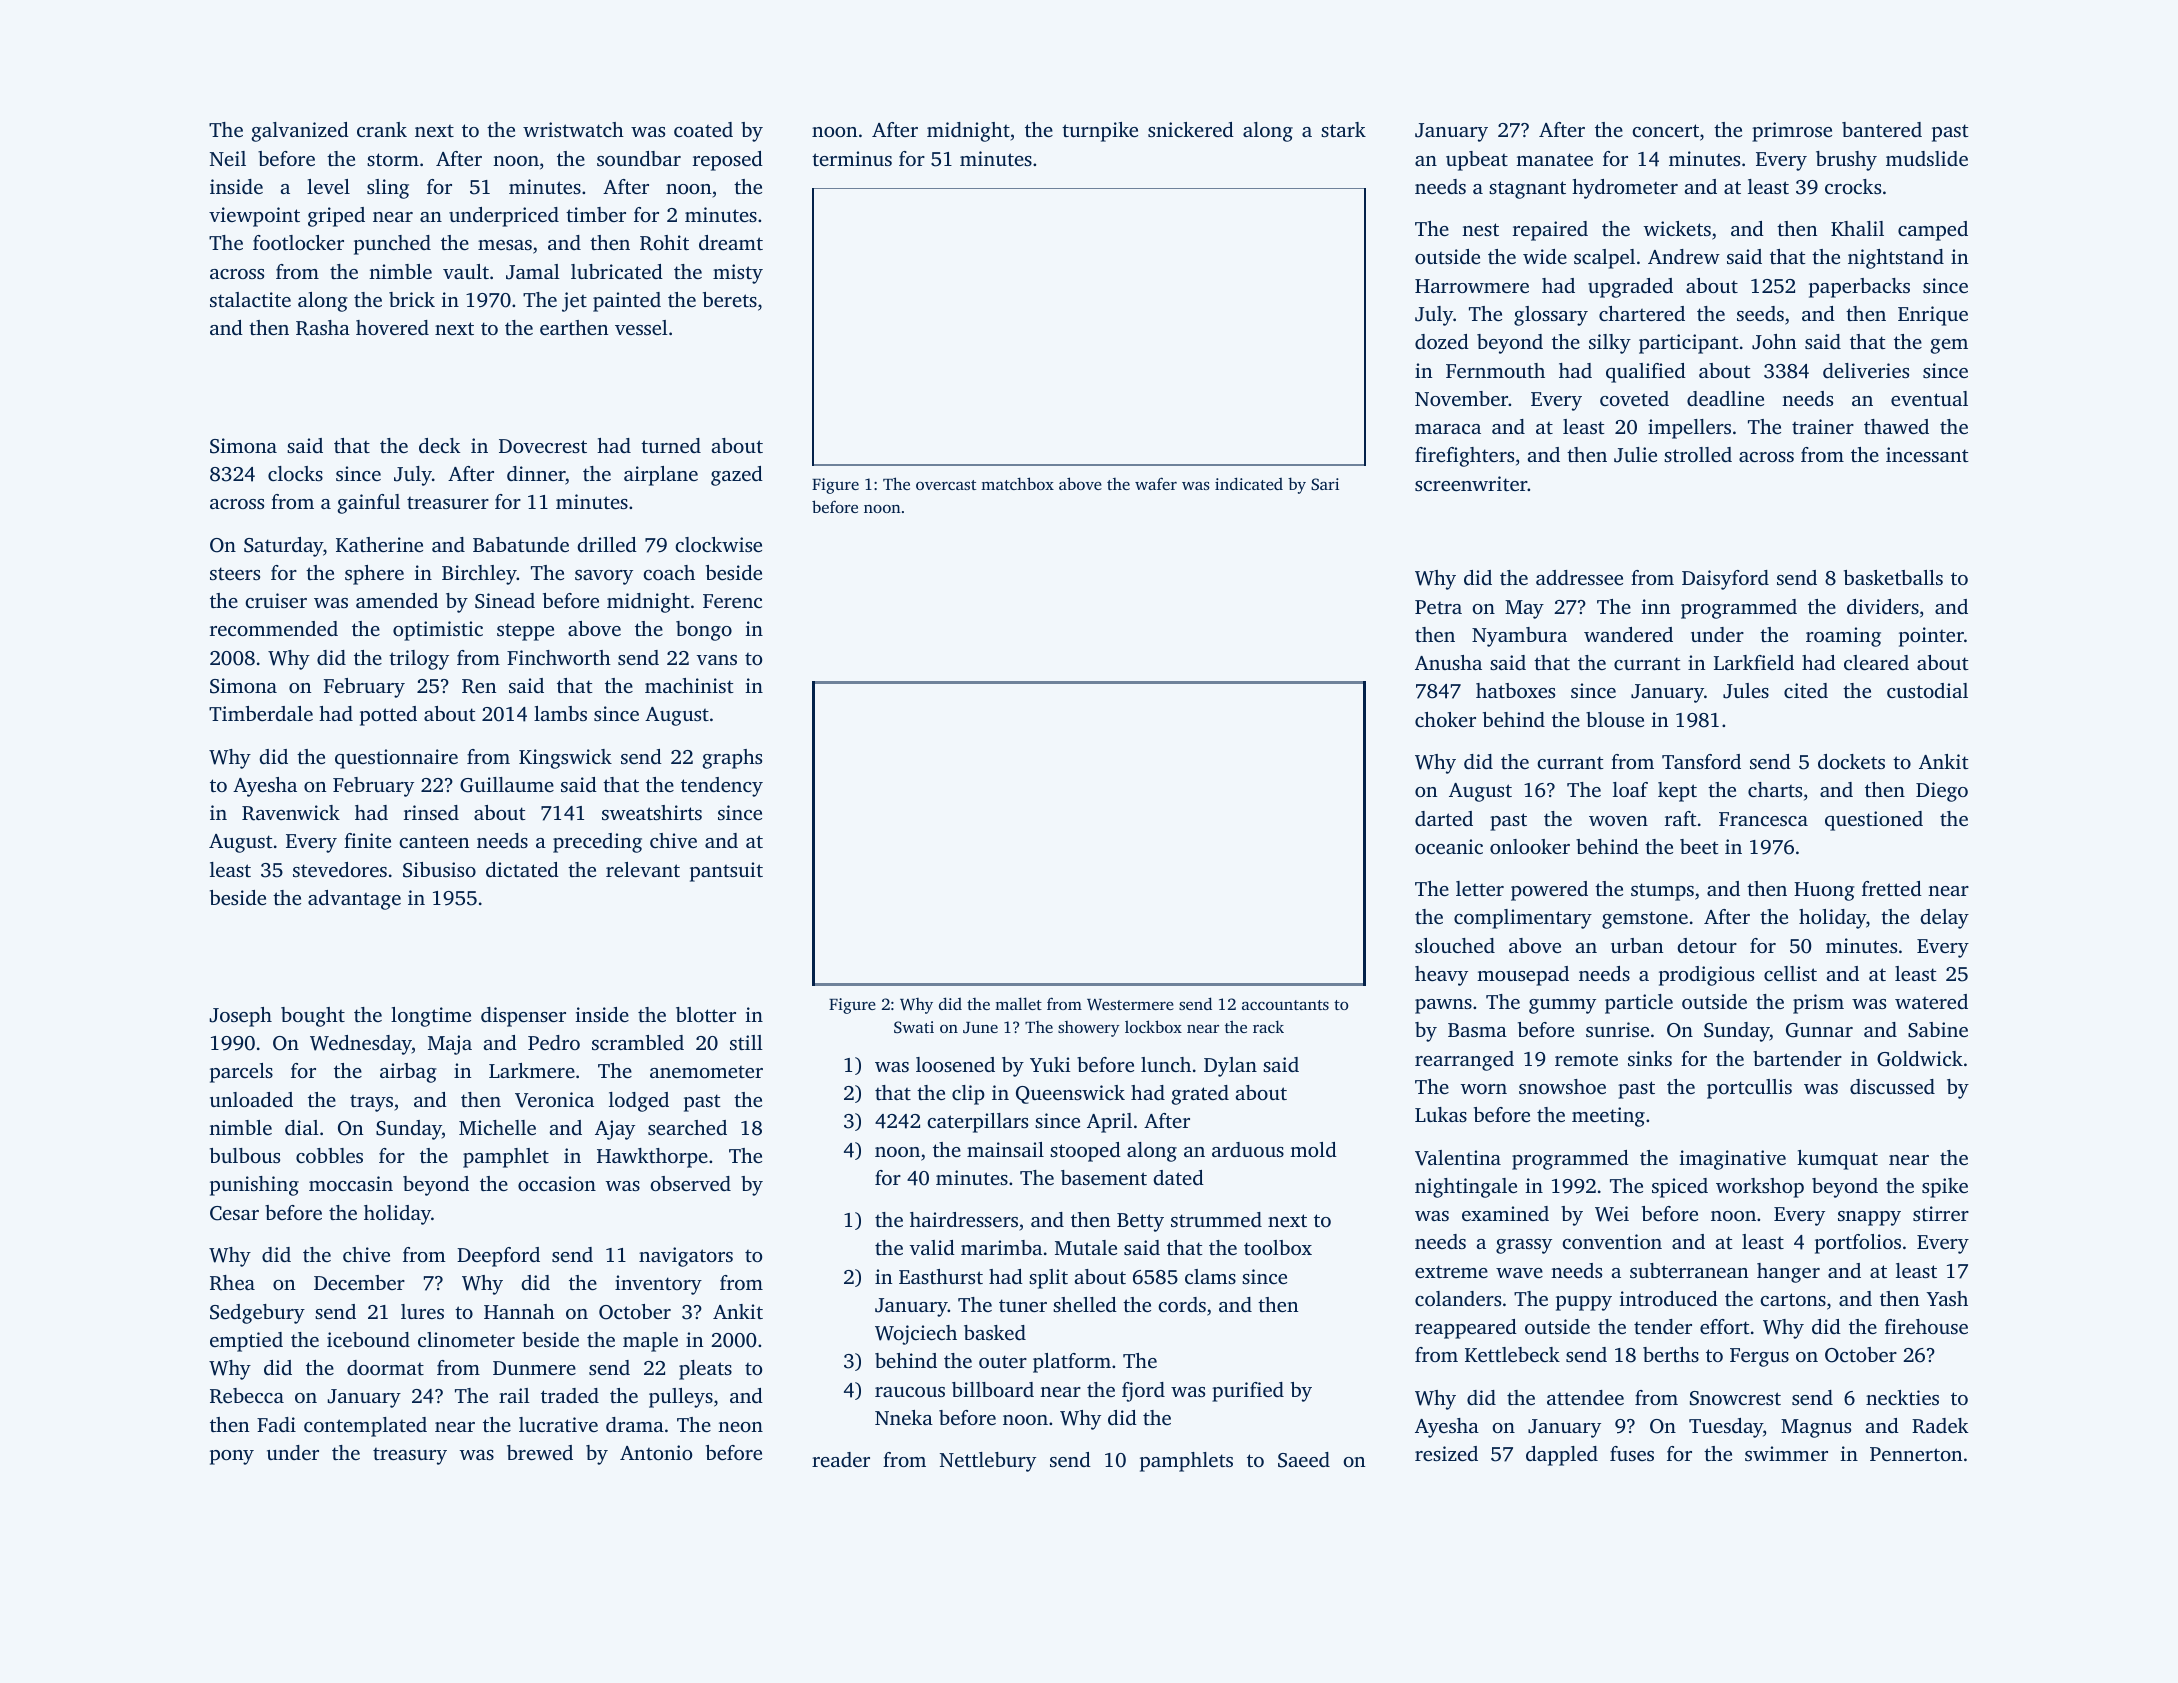 The height and width of the screenshot is (1683, 2178). What do you see at coordinates (916, 1335) in the screenshot?
I see `Wojciech` at bounding box center [916, 1335].
